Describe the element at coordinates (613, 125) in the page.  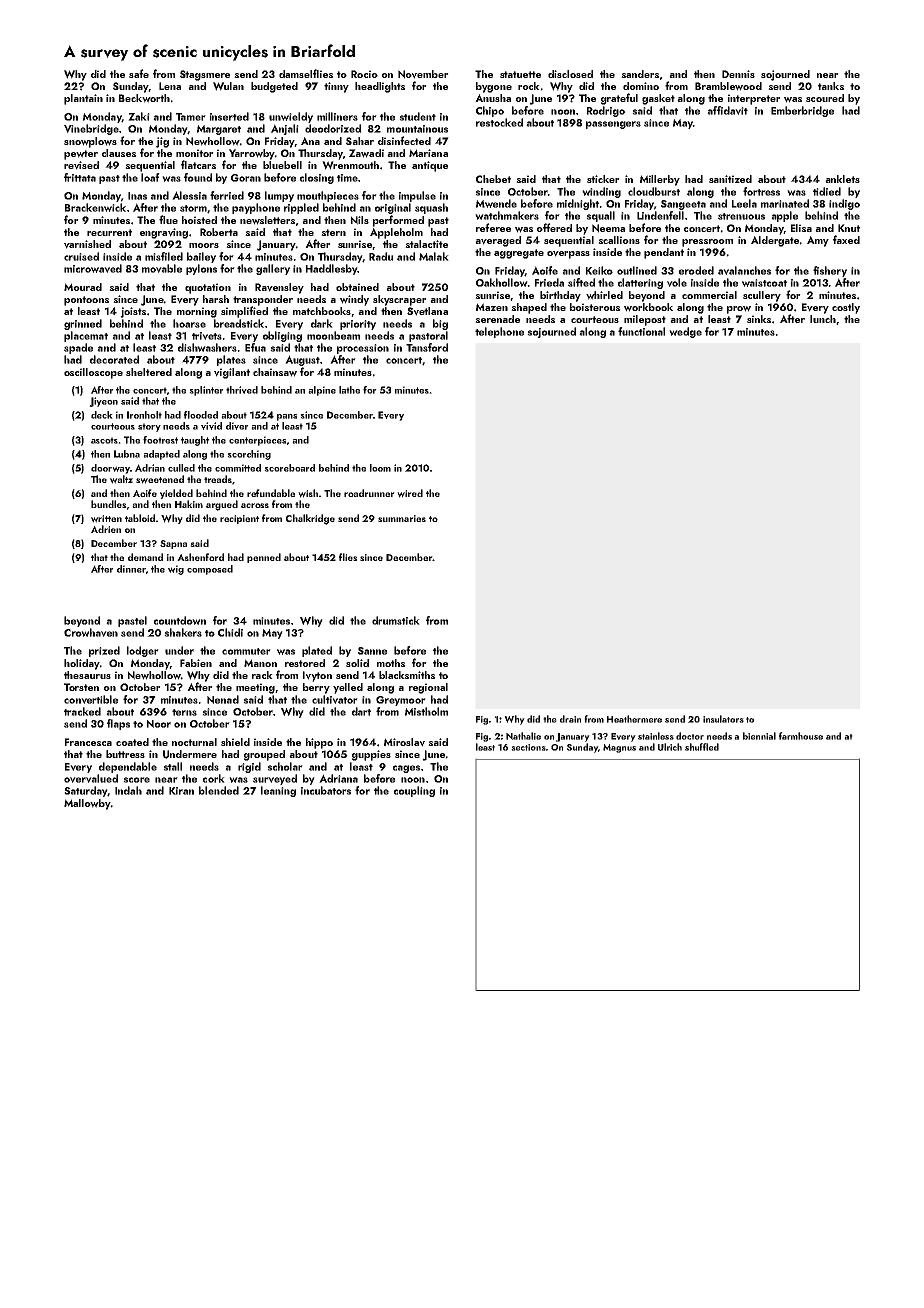
I see `passengers` at that location.
